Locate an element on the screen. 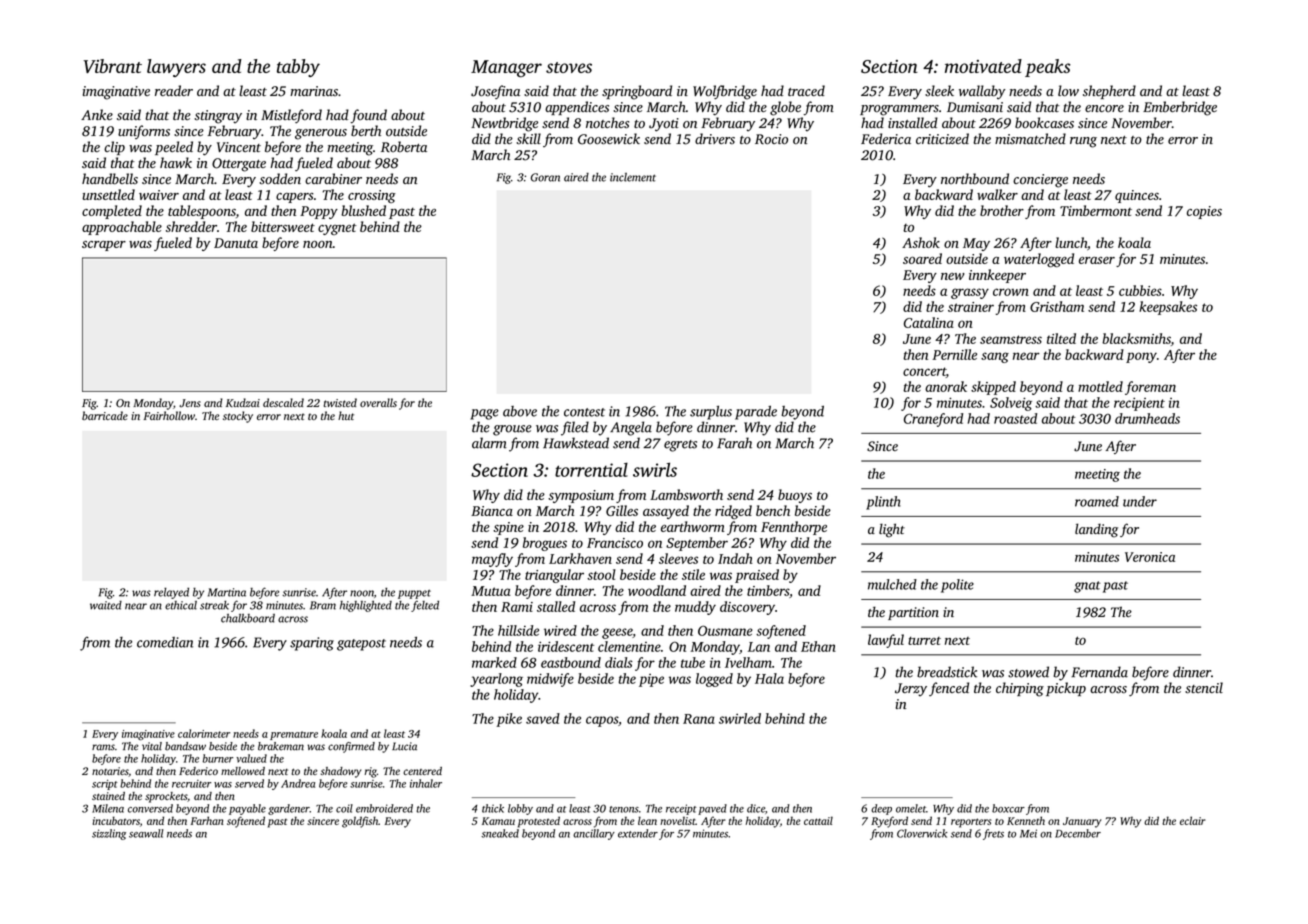  seamstress is located at coordinates (1011, 339).
